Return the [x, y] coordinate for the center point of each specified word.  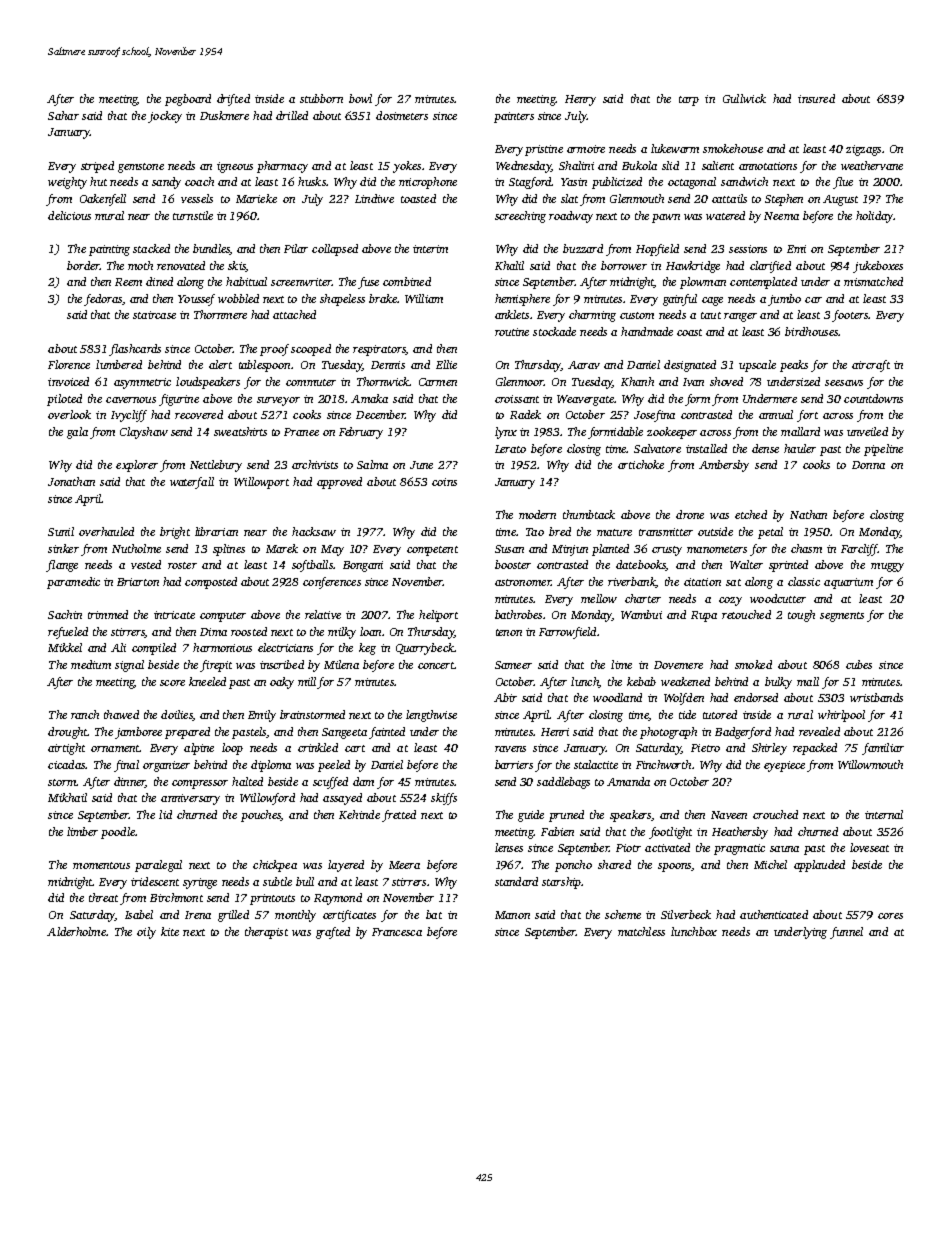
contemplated [763, 283]
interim [430, 249]
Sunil [61, 531]
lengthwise [431, 716]
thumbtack [589, 514]
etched [751, 514]
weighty [67, 183]
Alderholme [76, 931]
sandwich [744, 181]
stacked [151, 248]
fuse [368, 283]
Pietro [705, 748]
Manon [512, 915]
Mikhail [67, 797]
